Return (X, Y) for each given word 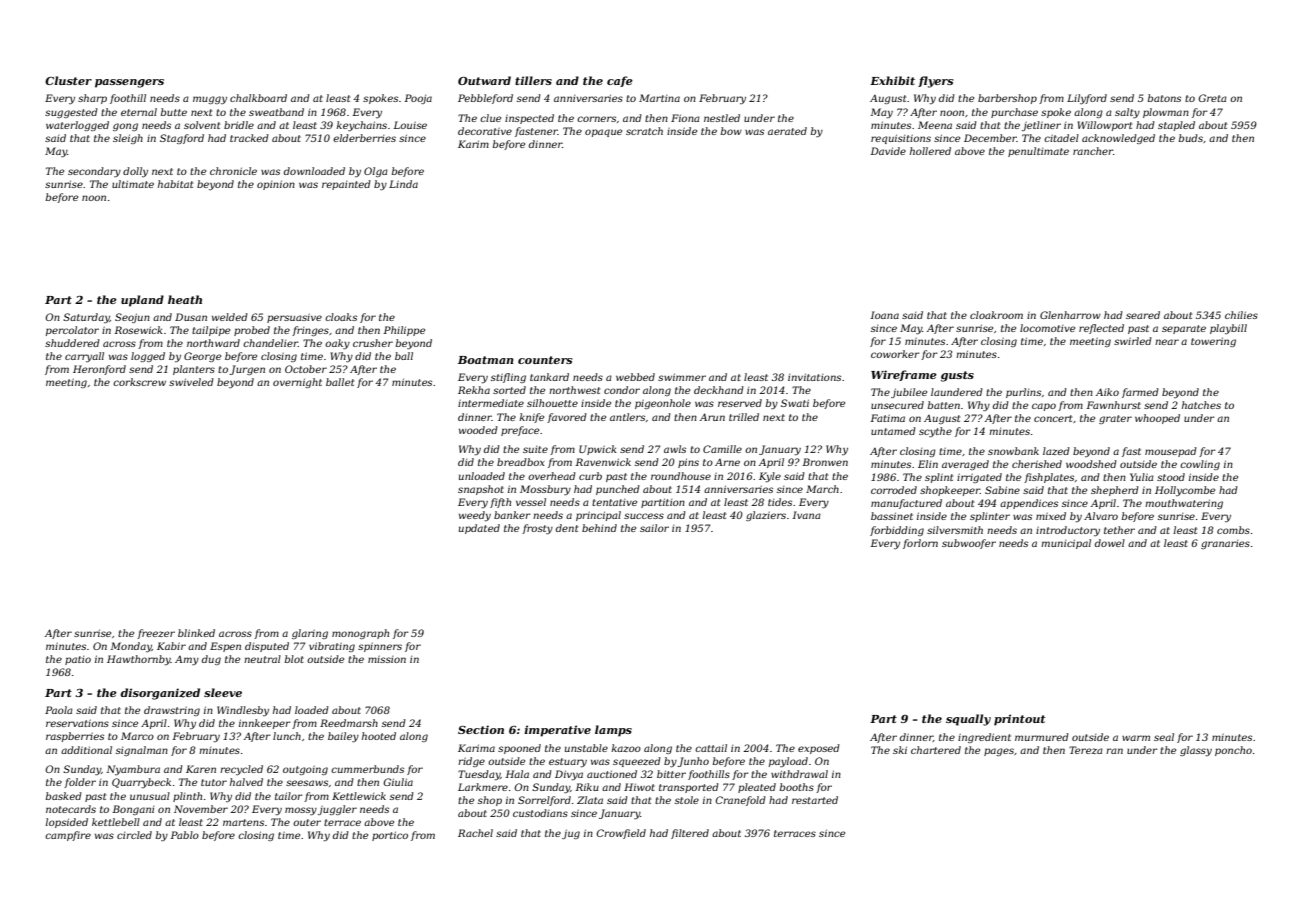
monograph (360, 634)
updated (479, 529)
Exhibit (892, 80)
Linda (403, 184)
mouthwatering (1184, 504)
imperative (557, 731)
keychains (362, 126)
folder (80, 783)
